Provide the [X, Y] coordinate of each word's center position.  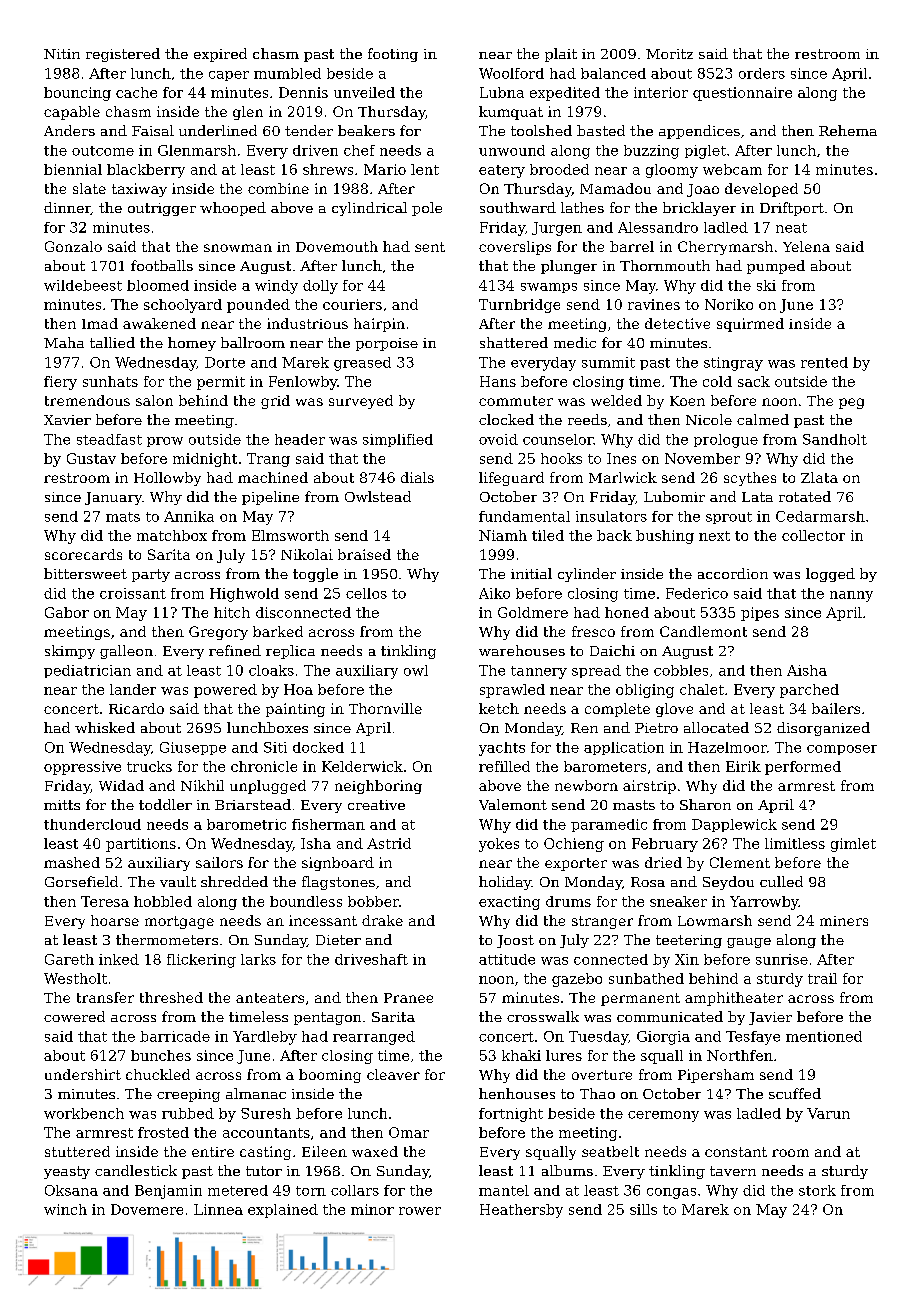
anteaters [270, 998]
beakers [366, 130]
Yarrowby [764, 903]
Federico [697, 593]
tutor [264, 1171]
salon [154, 400]
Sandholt [835, 439]
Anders [69, 130]
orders [762, 73]
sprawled [512, 691]
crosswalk [543, 1016]
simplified [398, 440]
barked [278, 631]
